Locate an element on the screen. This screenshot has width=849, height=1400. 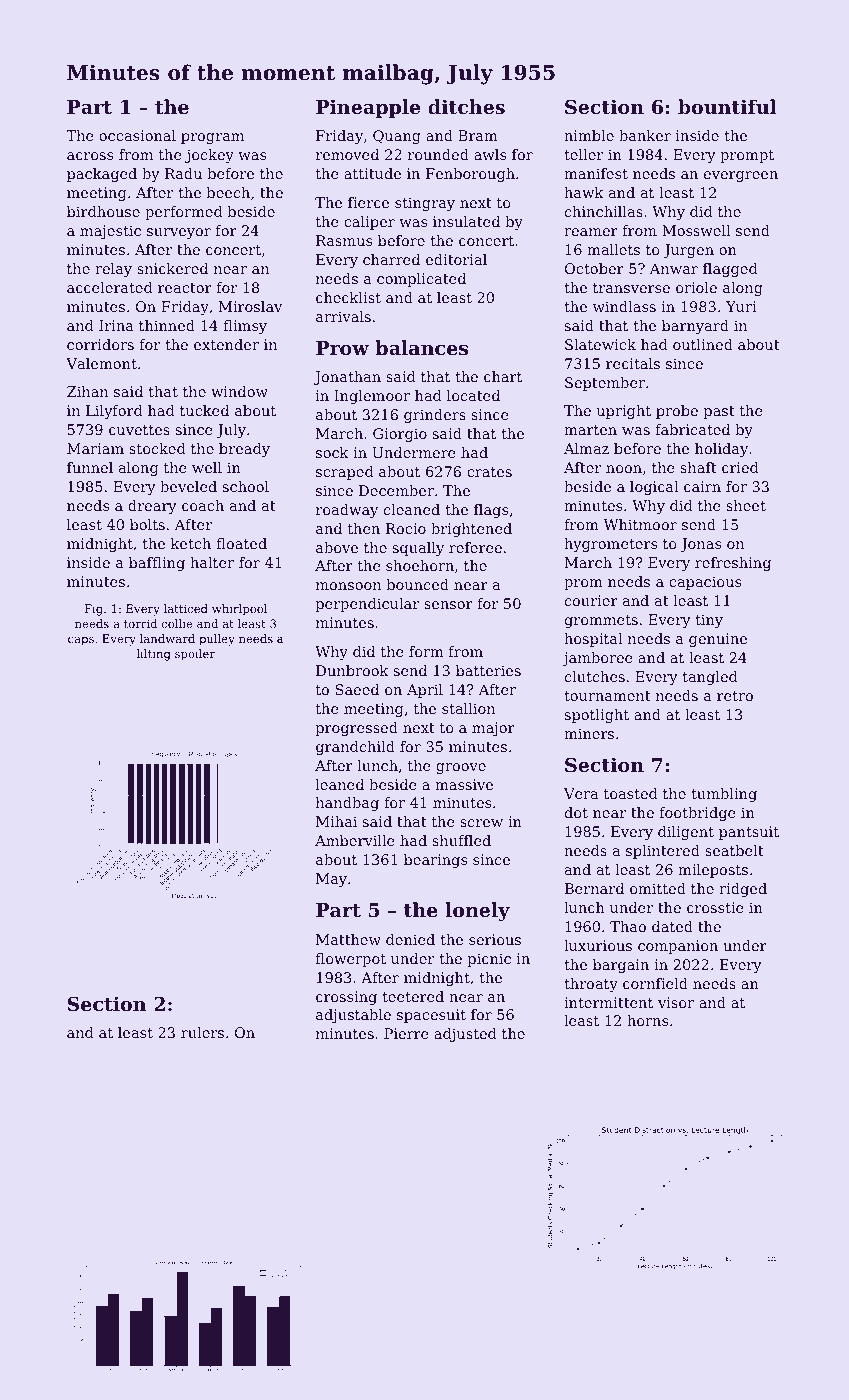
bountiful is located at coordinates (727, 106).
